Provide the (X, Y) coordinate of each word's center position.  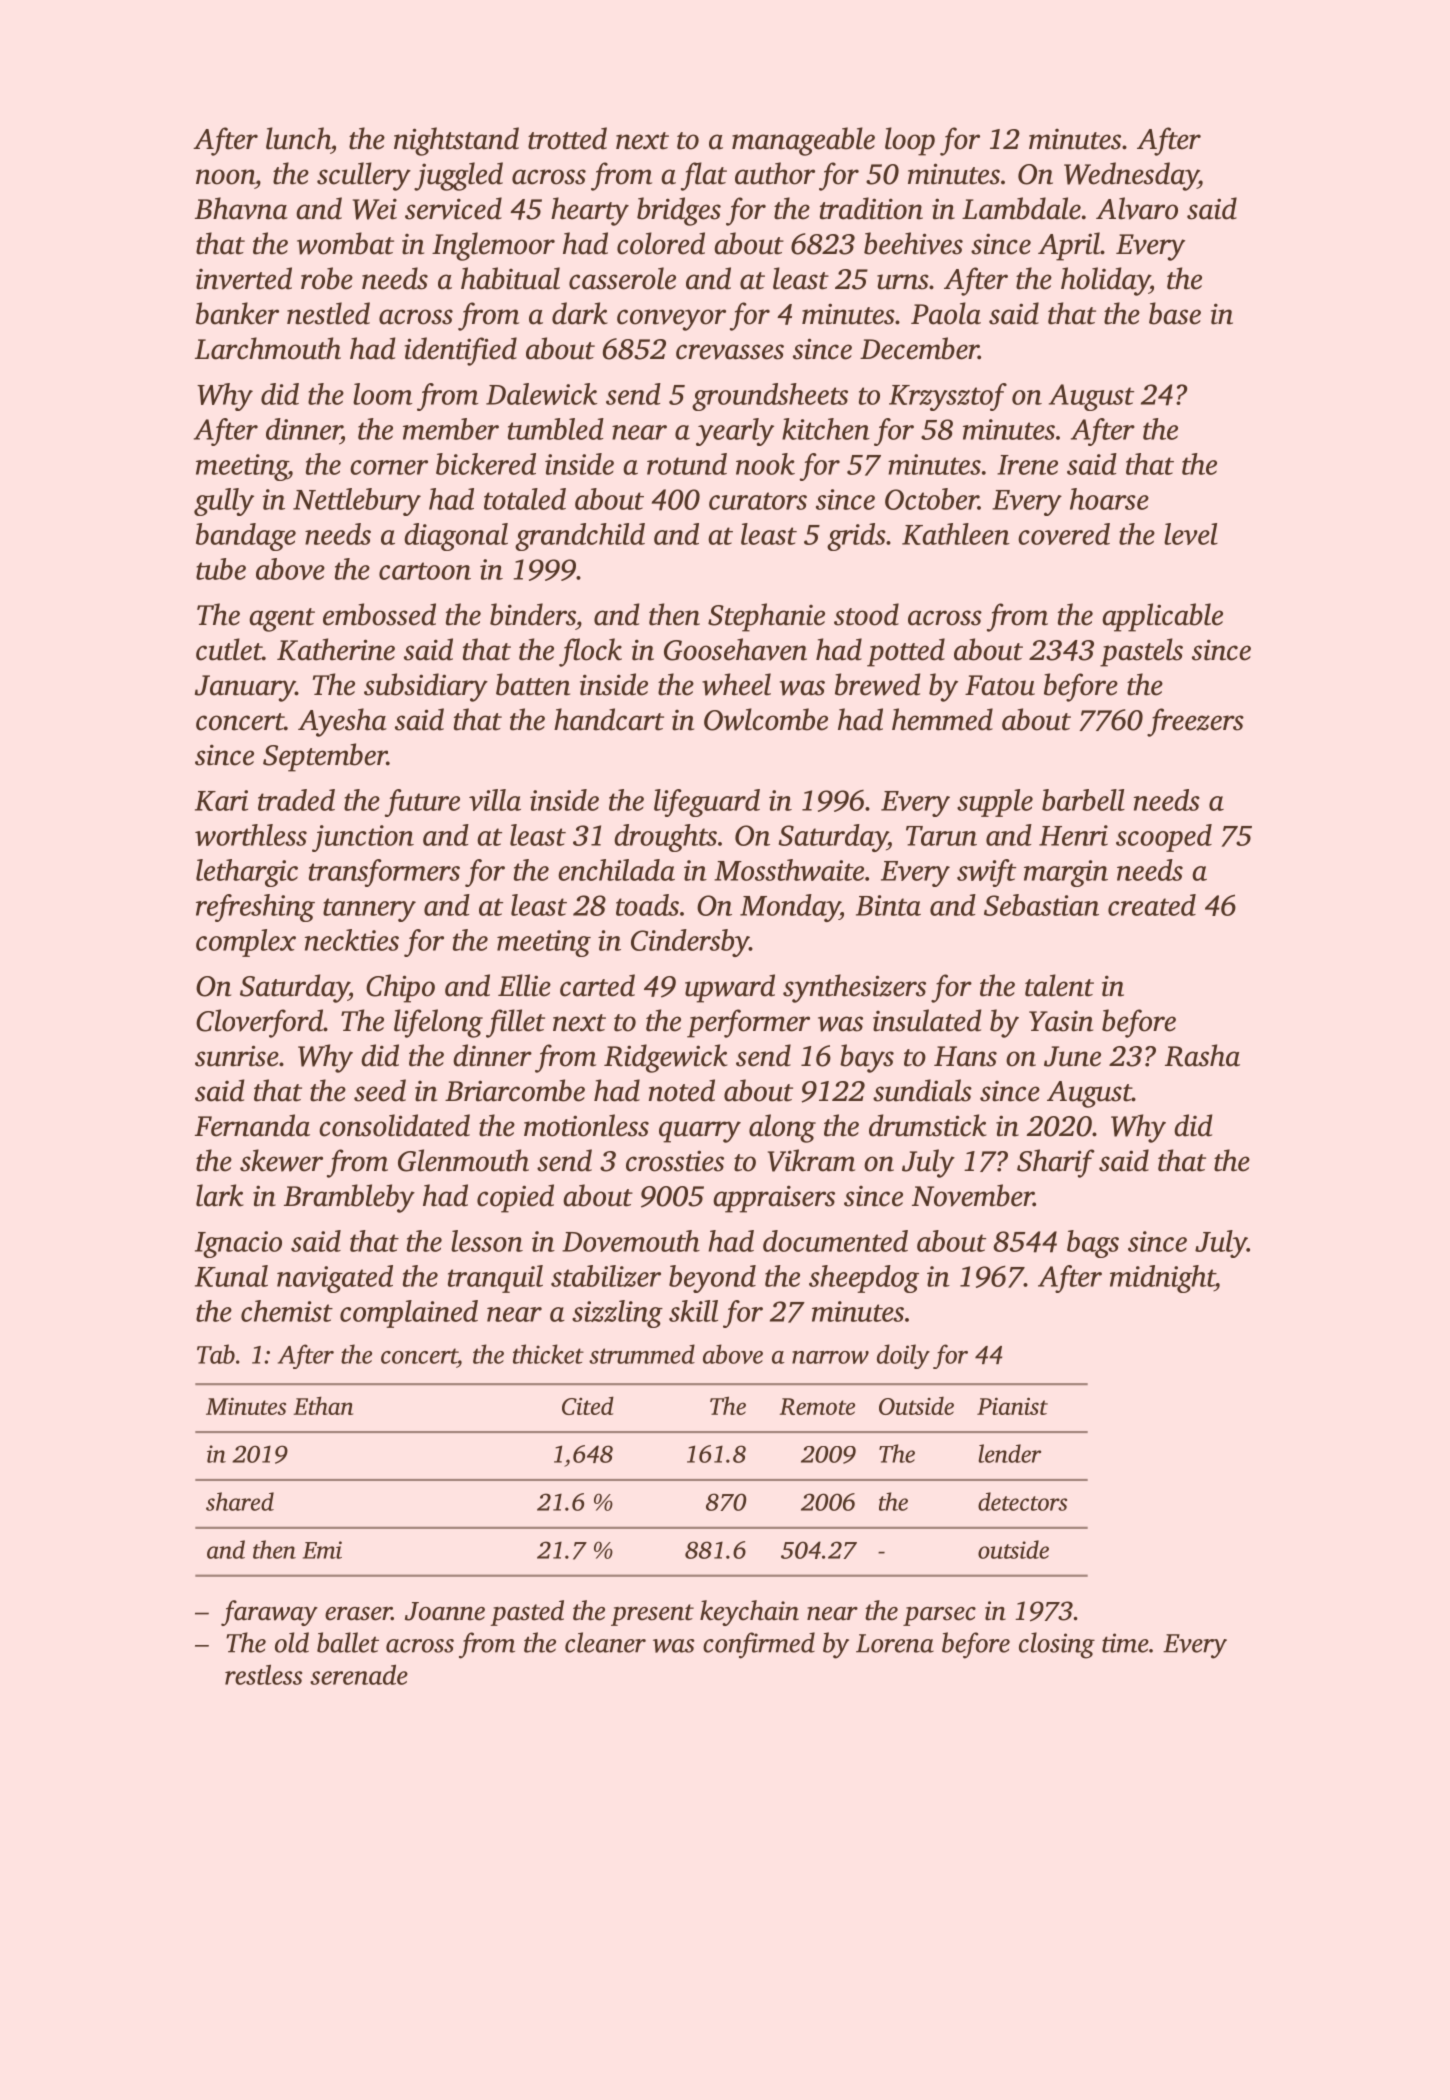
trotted (567, 138)
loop (910, 141)
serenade (359, 1674)
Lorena (895, 1643)
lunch (298, 138)
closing (1057, 1645)
